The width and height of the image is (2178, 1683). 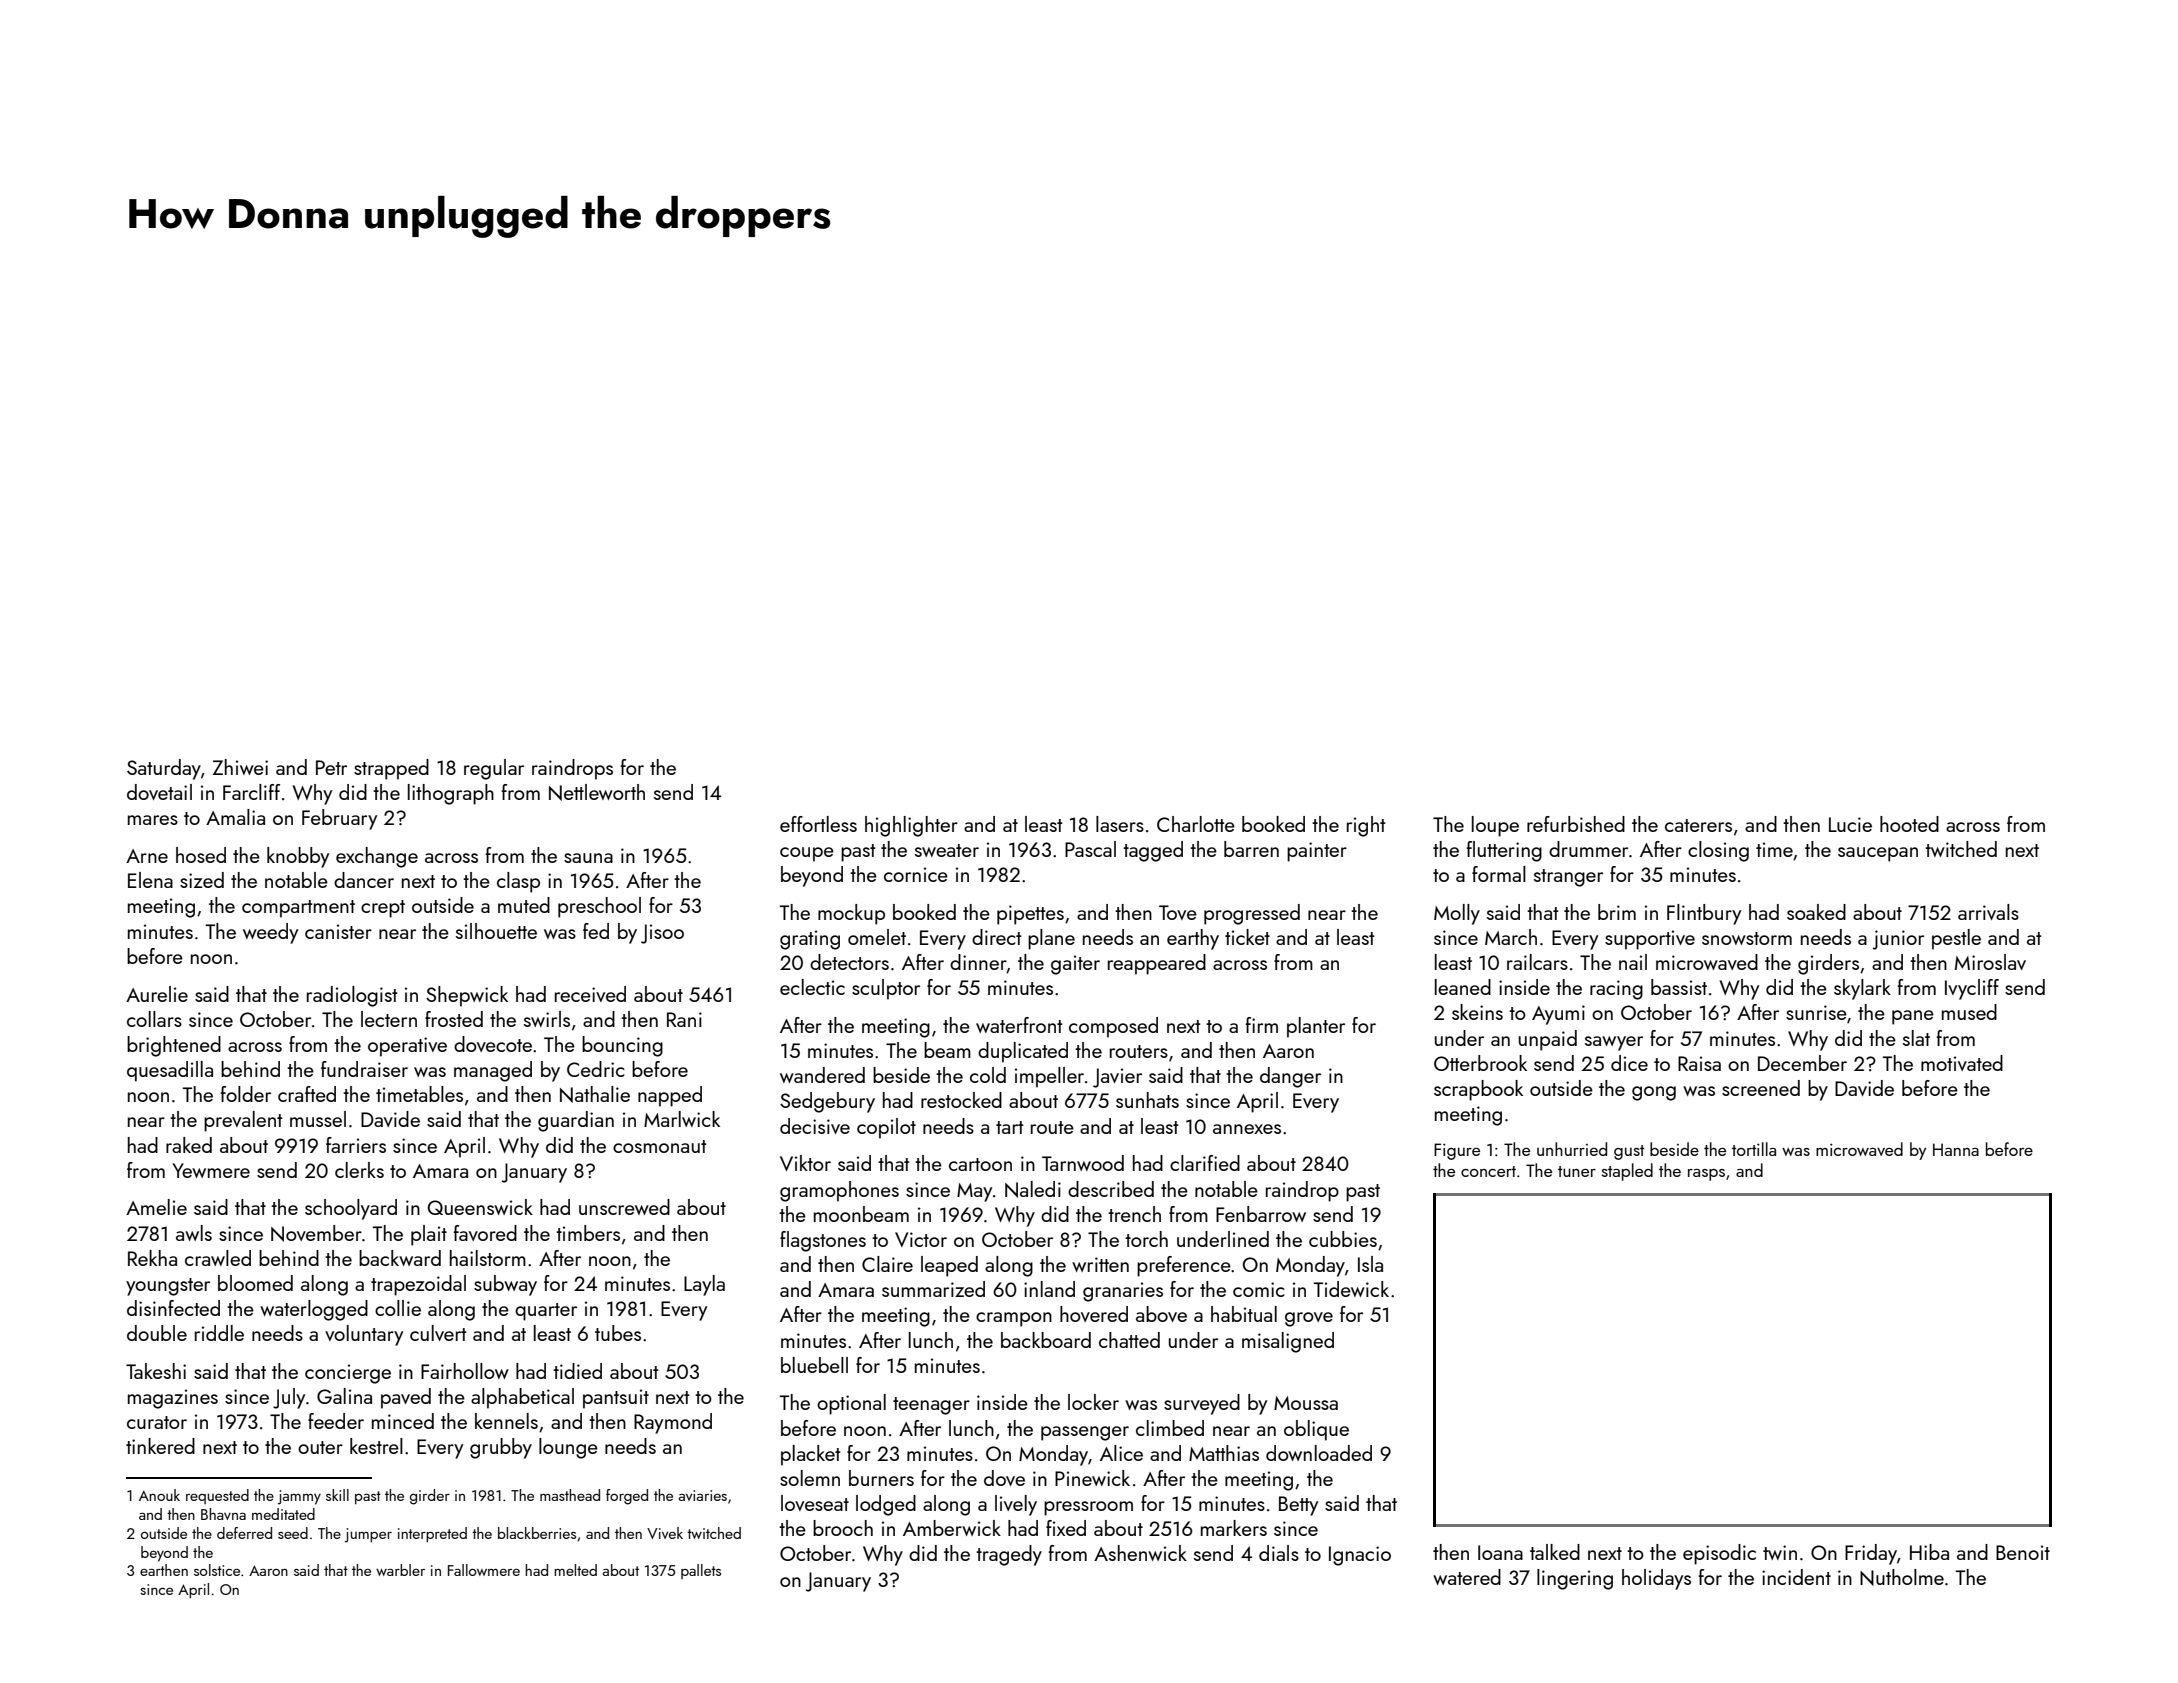 What do you see at coordinates (1134, 1214) in the image?
I see `trench` at bounding box center [1134, 1214].
